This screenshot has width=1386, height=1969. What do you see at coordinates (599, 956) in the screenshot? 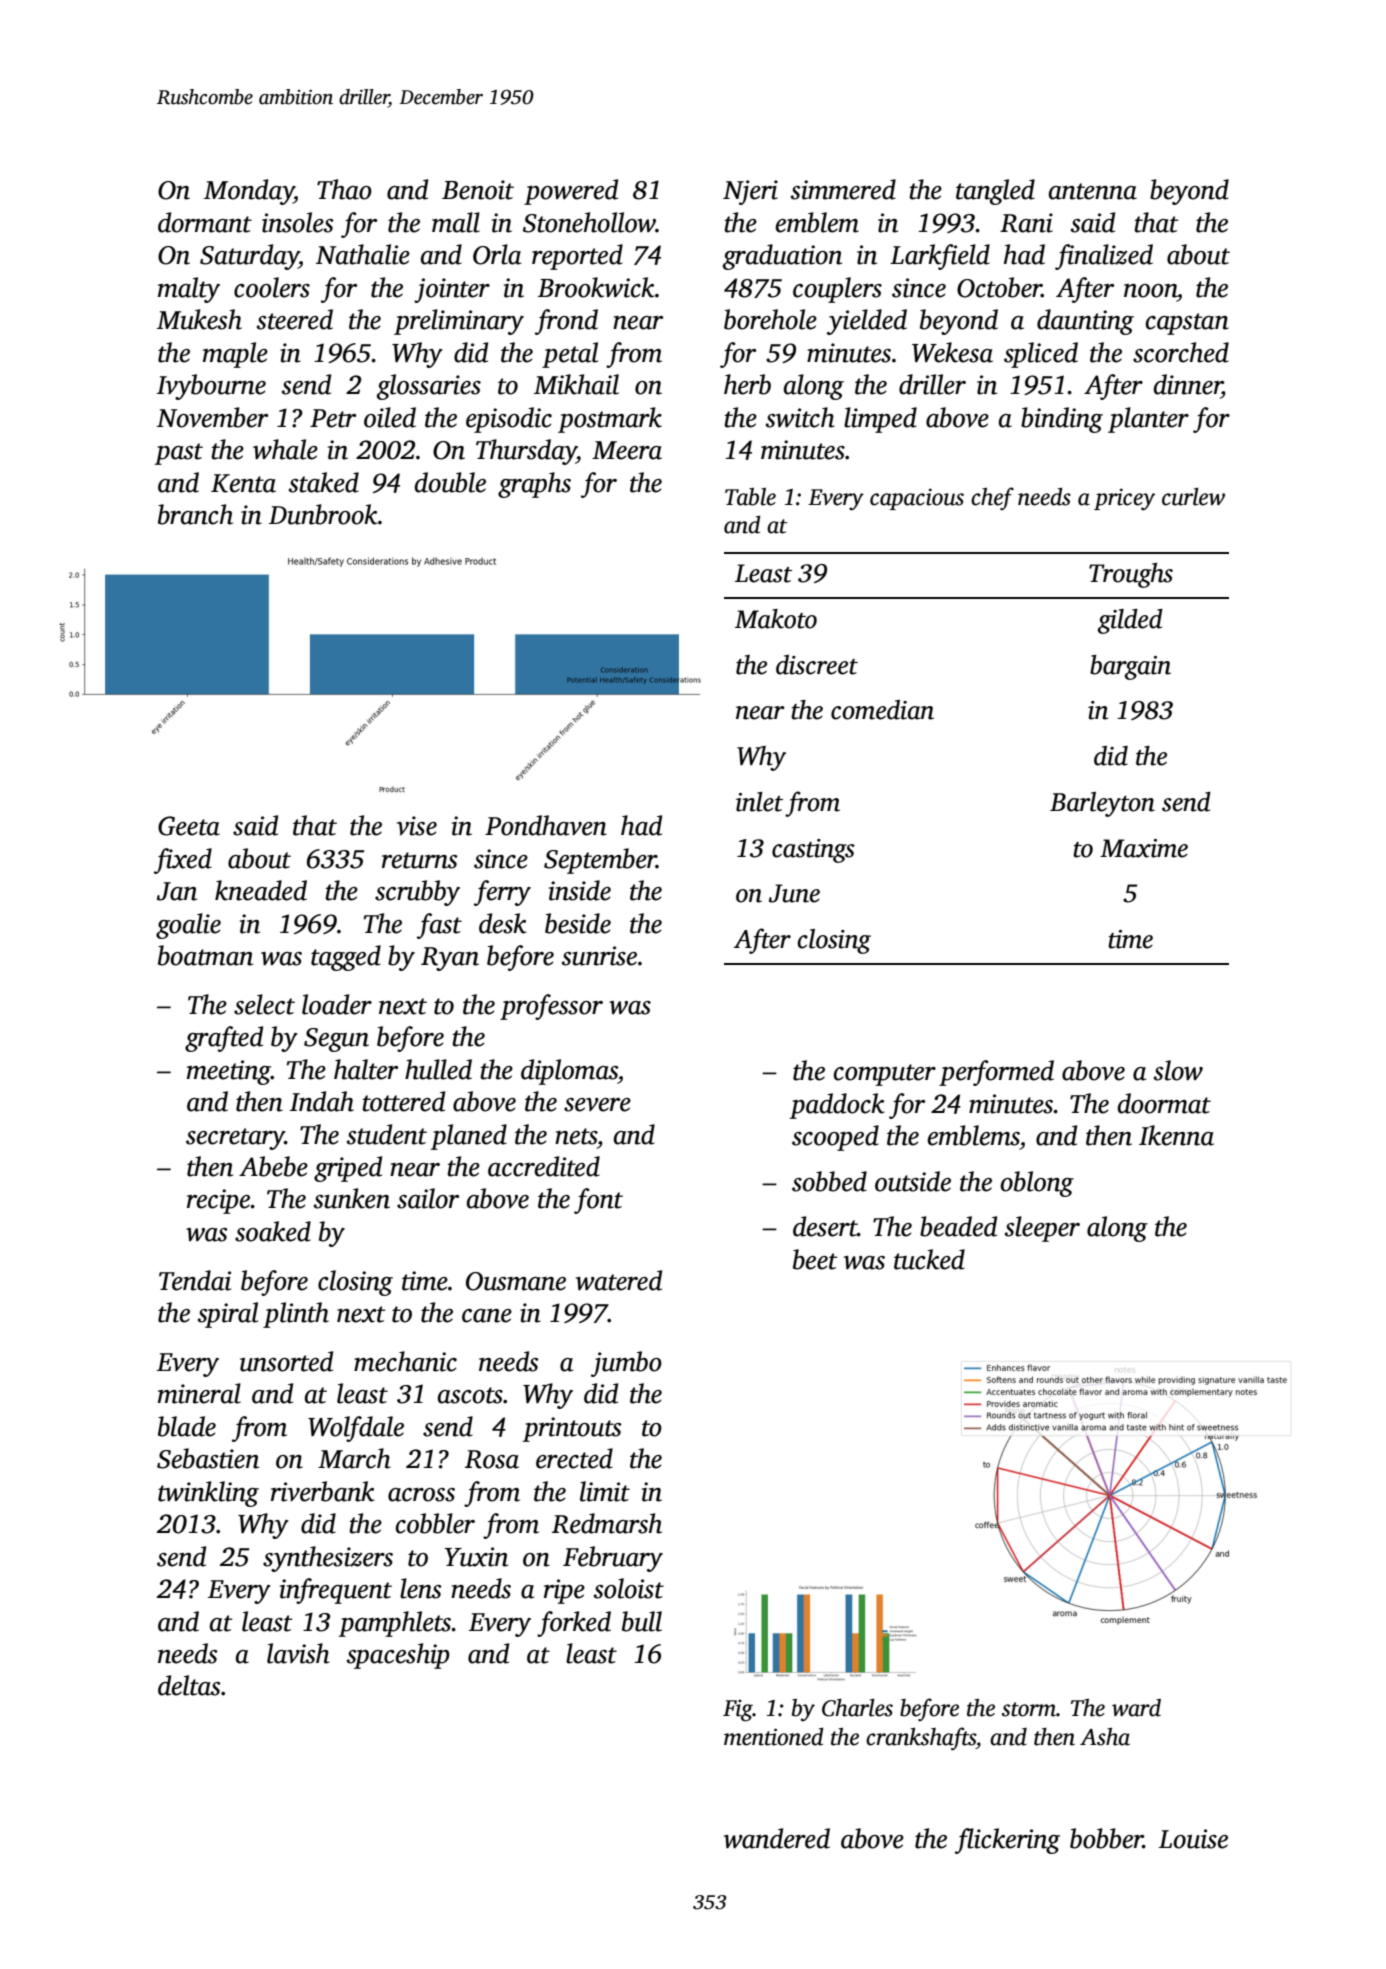
I see `sunrise` at bounding box center [599, 956].
